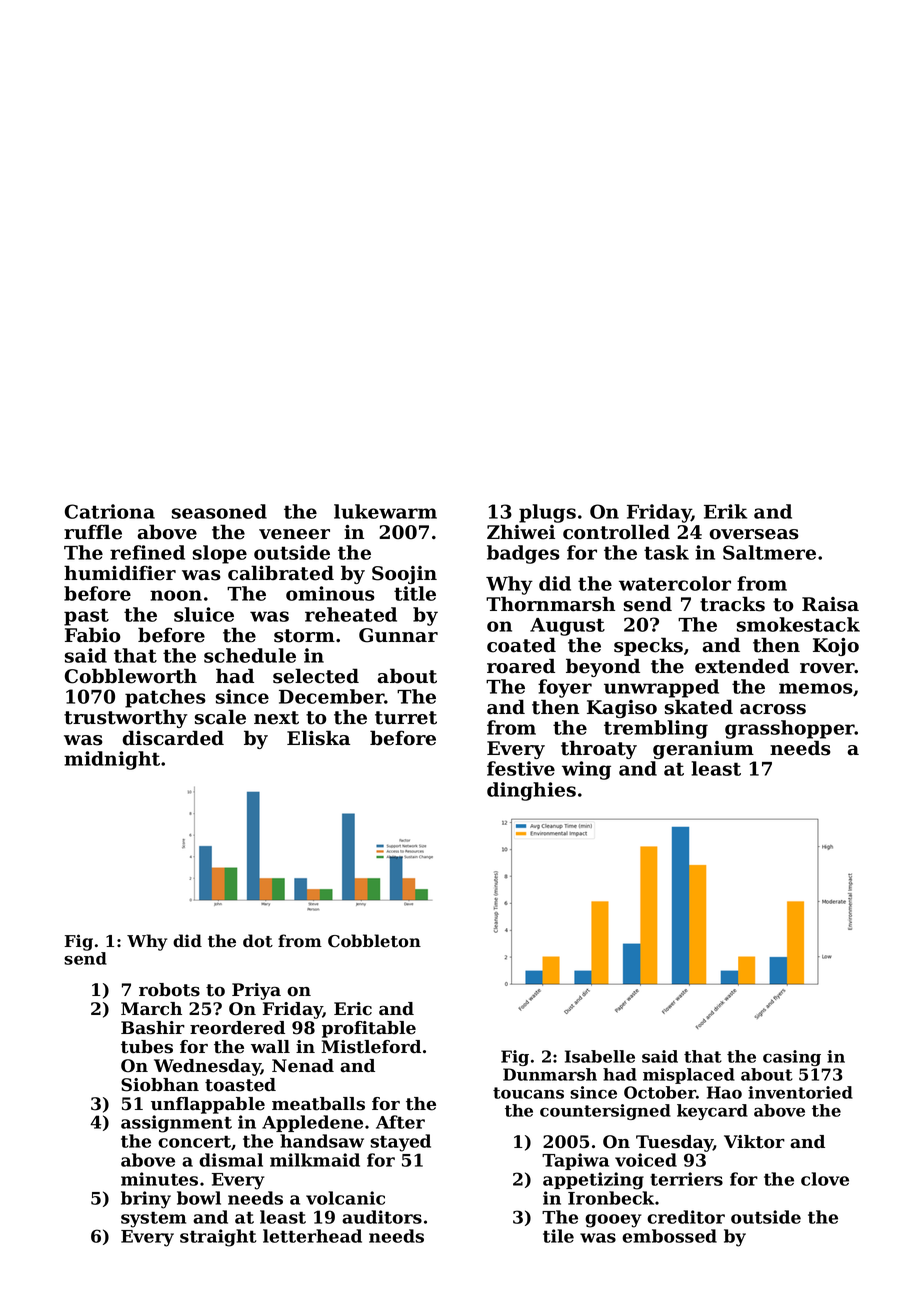 Image resolution: width=924 pixels, height=1311 pixels. Describe the element at coordinates (219, 511) in the document. I see `seasoned` at that location.
